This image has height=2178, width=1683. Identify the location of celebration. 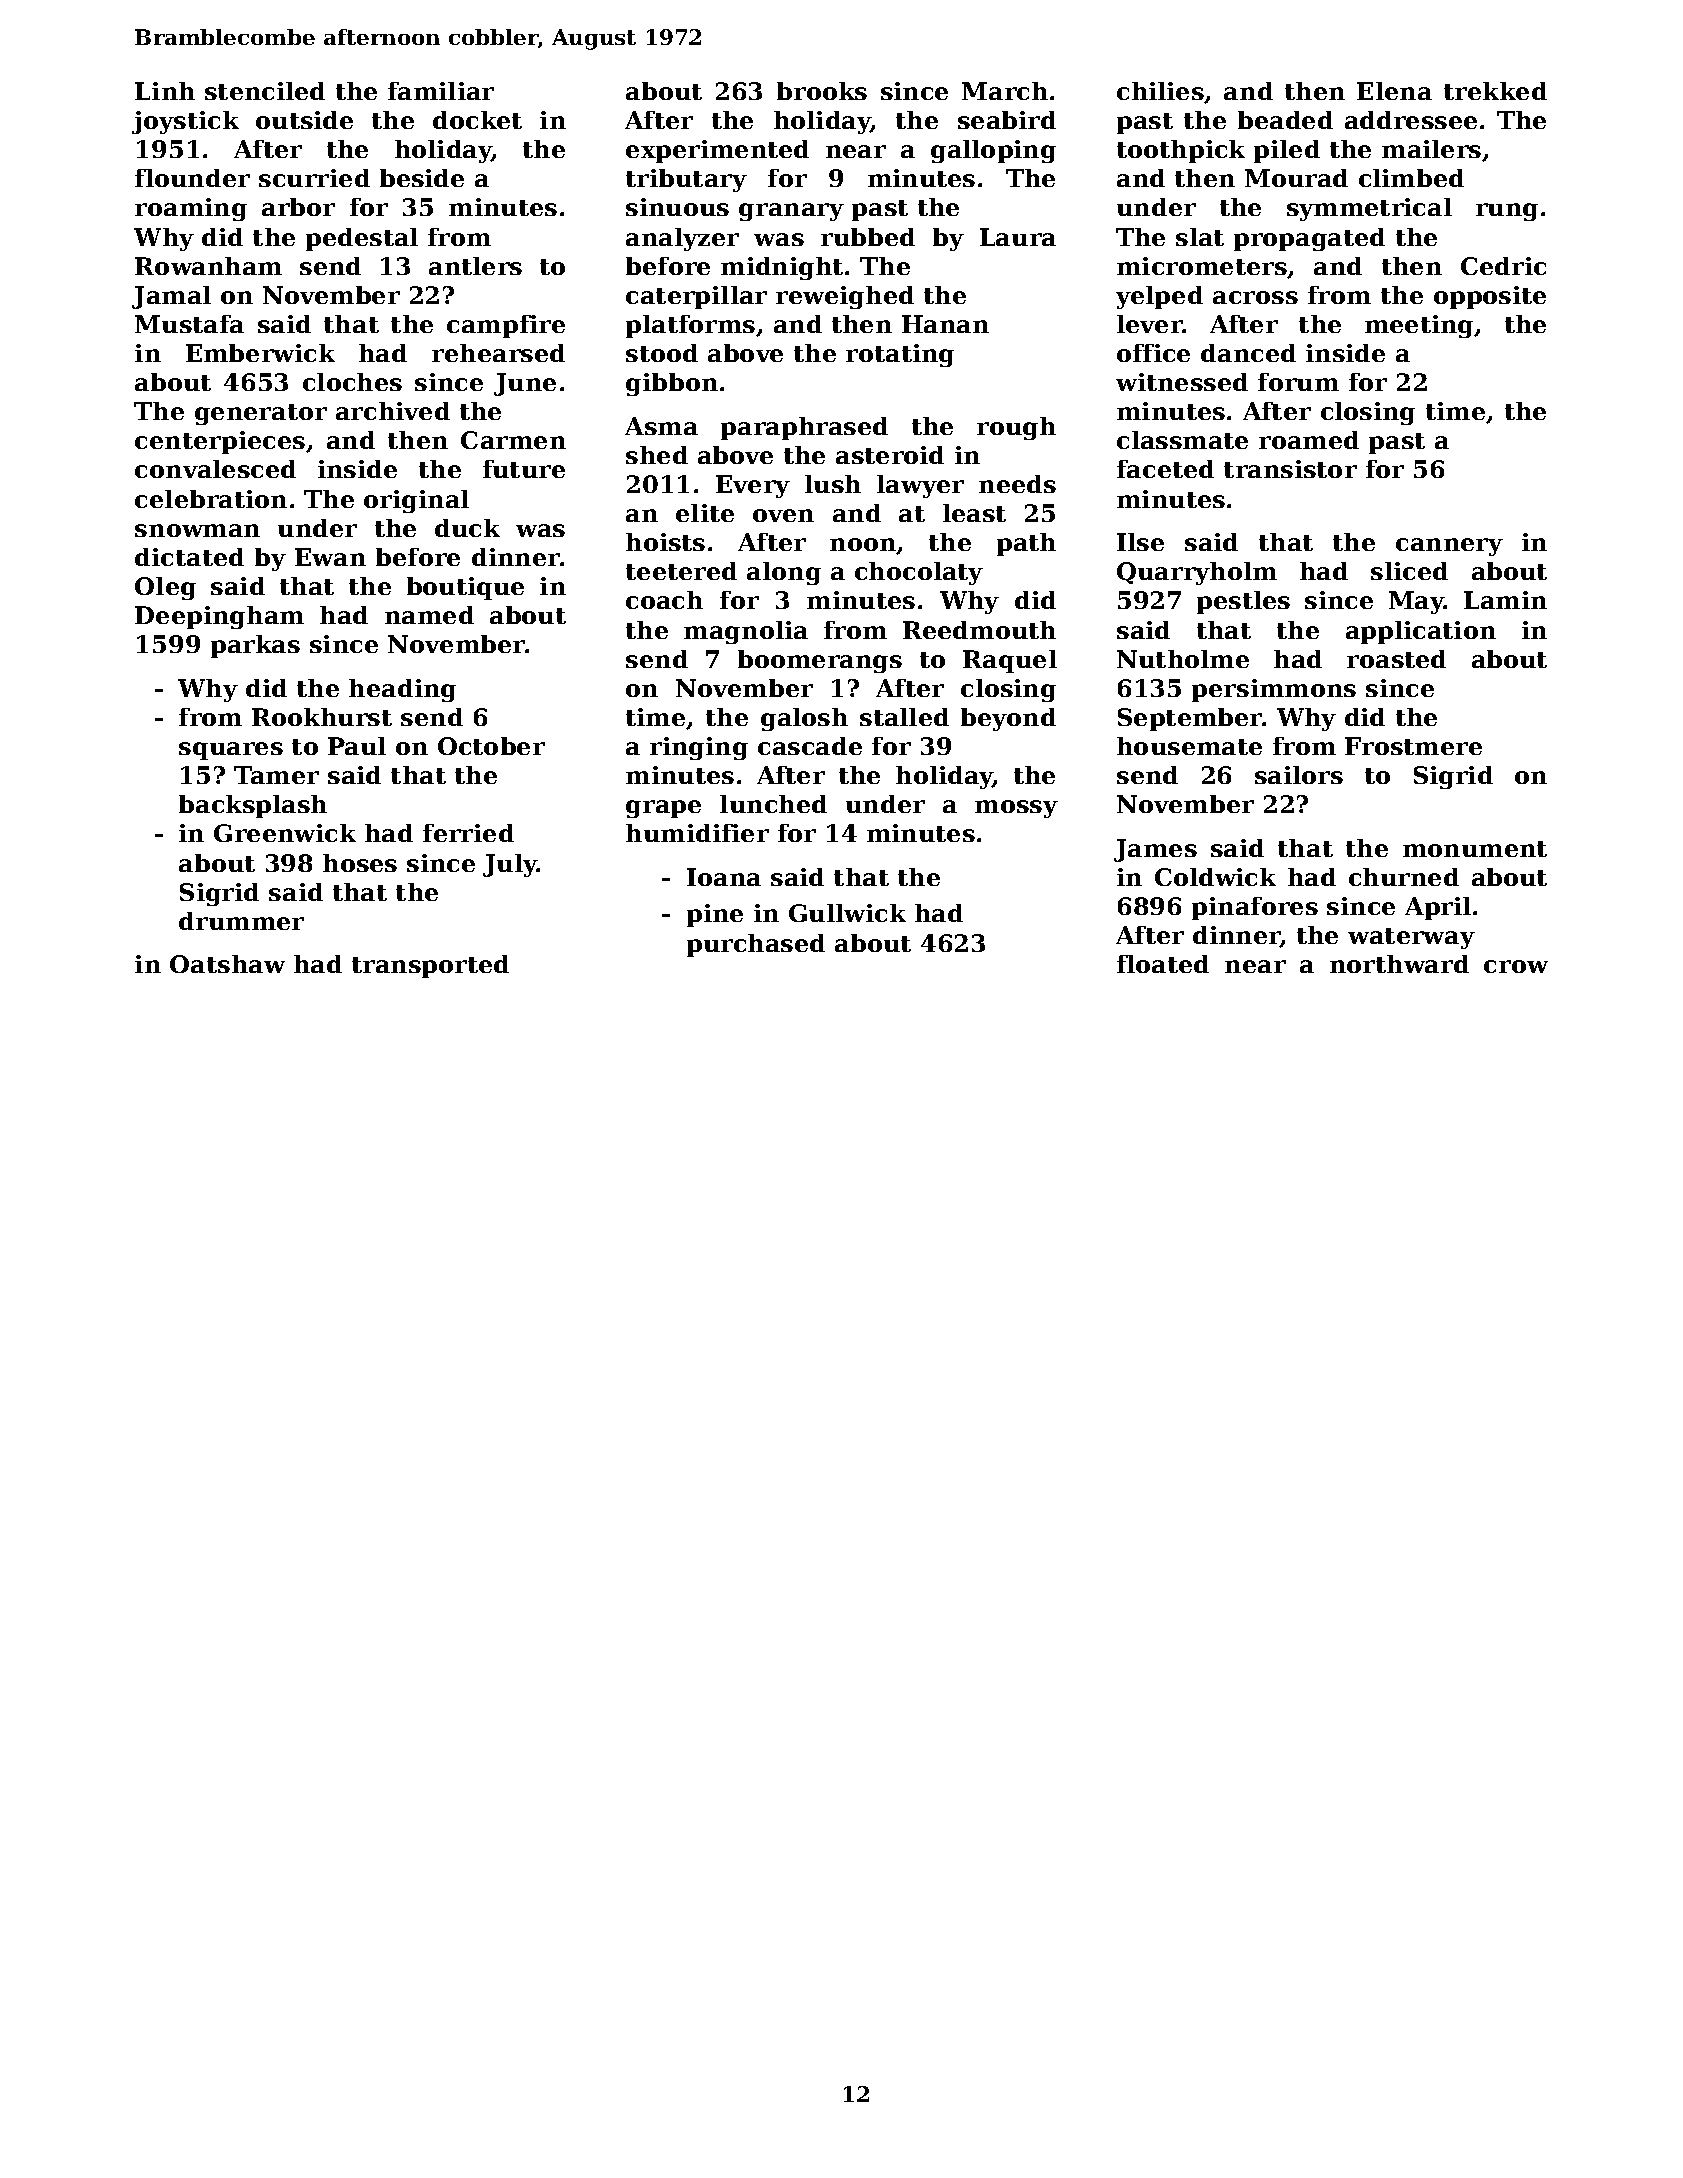
(211, 499).
